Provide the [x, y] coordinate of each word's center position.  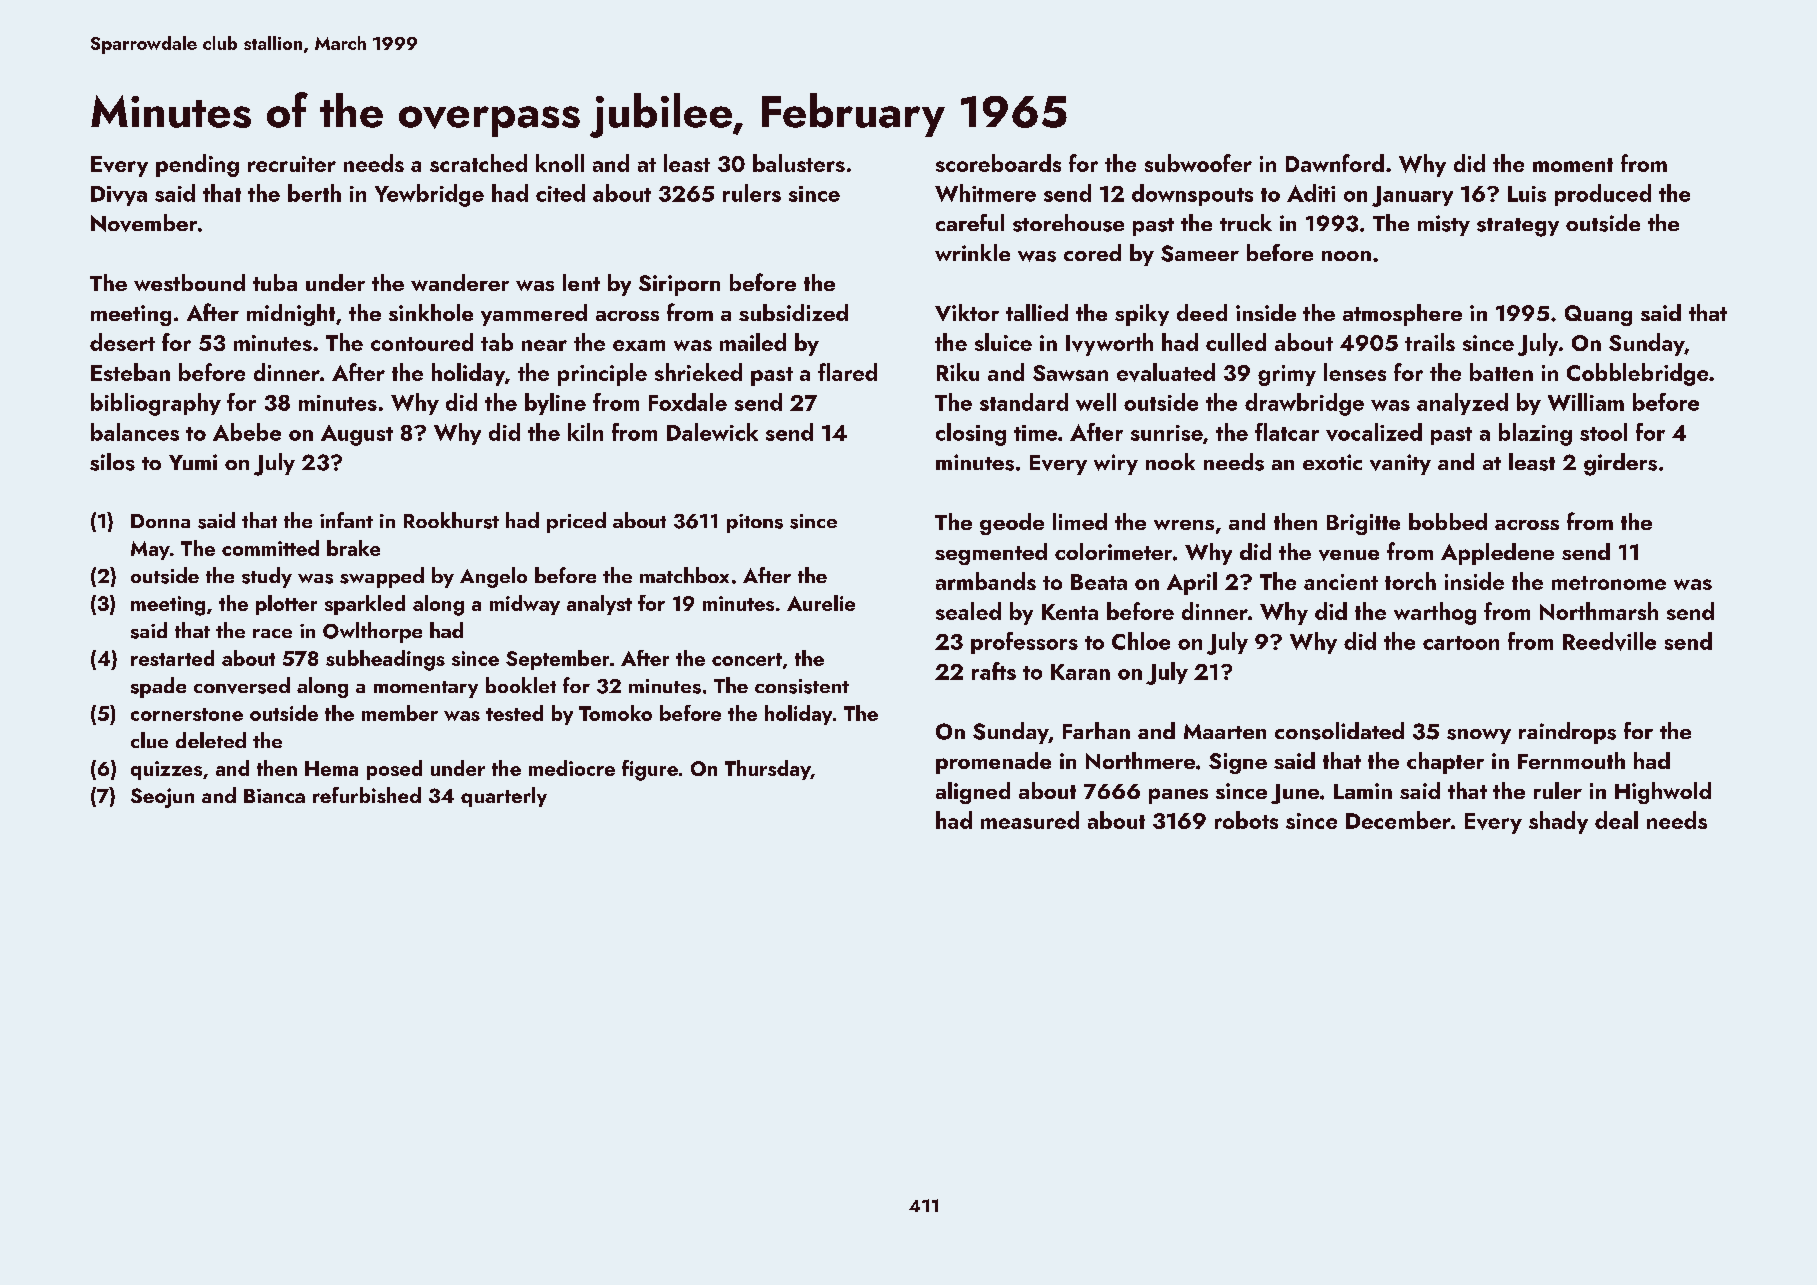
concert [747, 659]
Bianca [274, 796]
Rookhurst [451, 520]
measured [1030, 820]
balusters [799, 163]
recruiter [292, 164]
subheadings [385, 660]
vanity [1400, 464]
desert [122, 342]
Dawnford [1335, 163]
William [1586, 402]
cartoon [1461, 643]
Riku [958, 372]
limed [1080, 521]
